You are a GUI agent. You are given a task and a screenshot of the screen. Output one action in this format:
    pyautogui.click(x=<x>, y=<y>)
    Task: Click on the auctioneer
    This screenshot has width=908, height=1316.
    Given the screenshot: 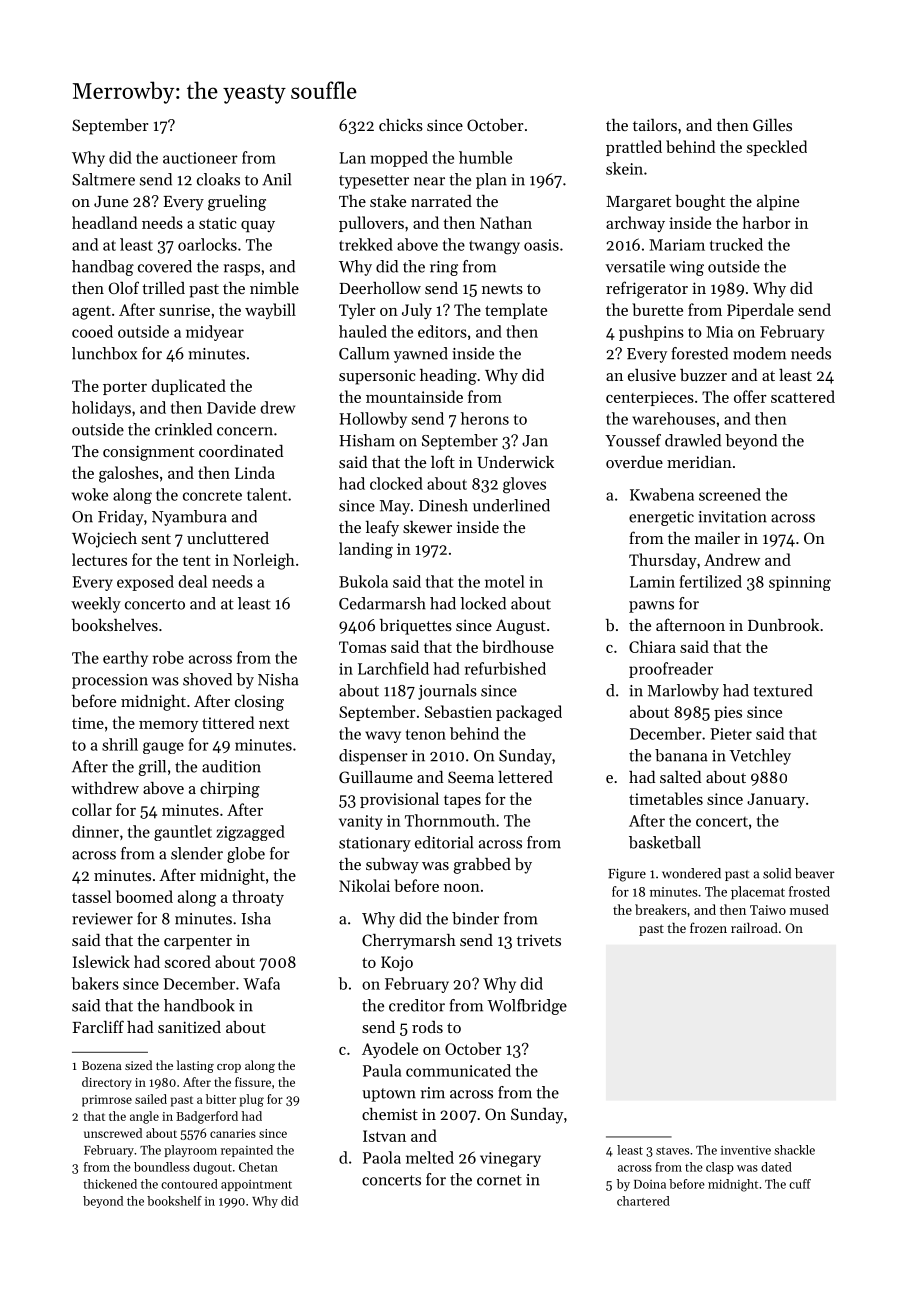 What is the action you would take?
    pyautogui.click(x=200, y=158)
